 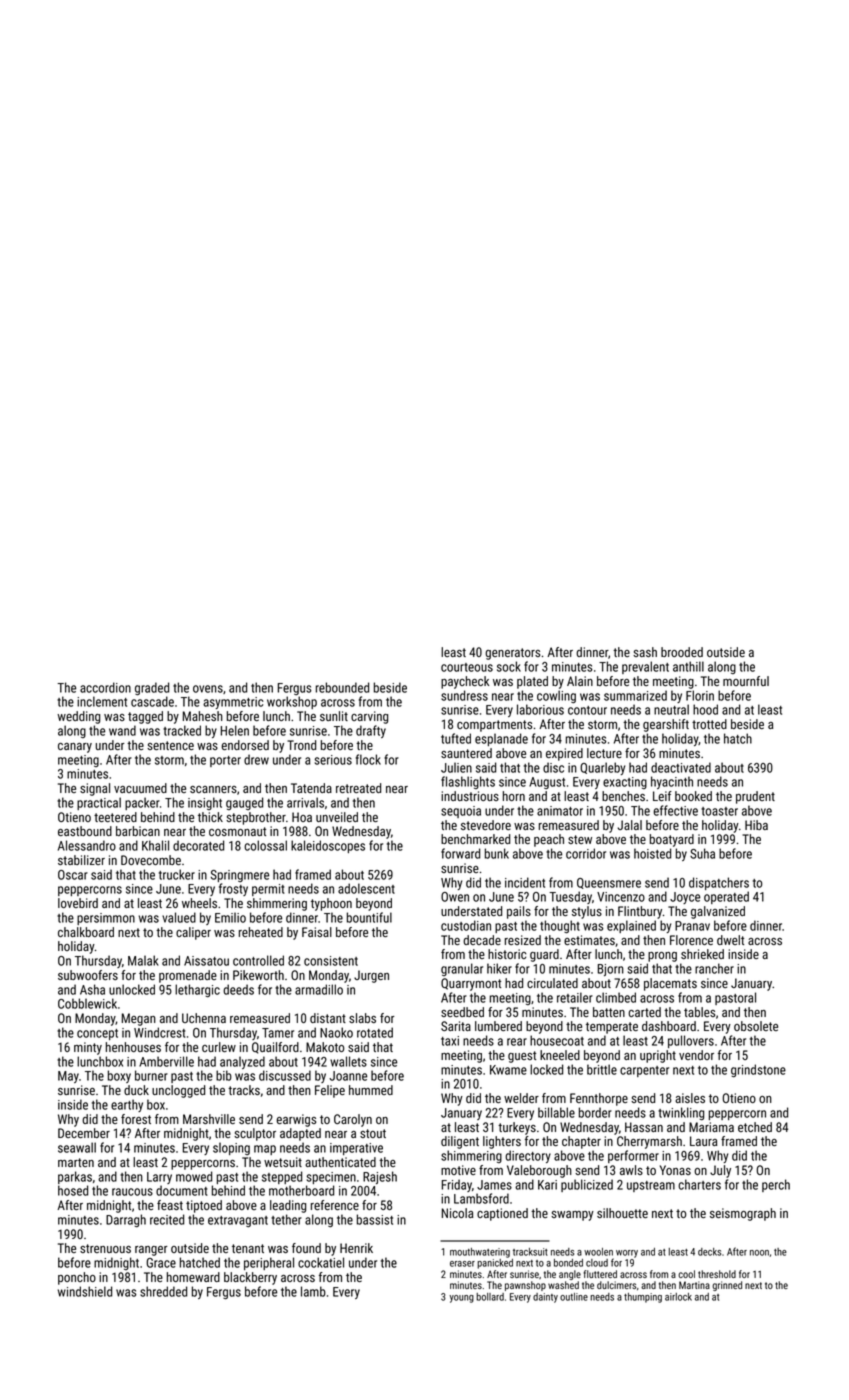 What do you see at coordinates (682, 652) in the image?
I see `brooded` at bounding box center [682, 652].
